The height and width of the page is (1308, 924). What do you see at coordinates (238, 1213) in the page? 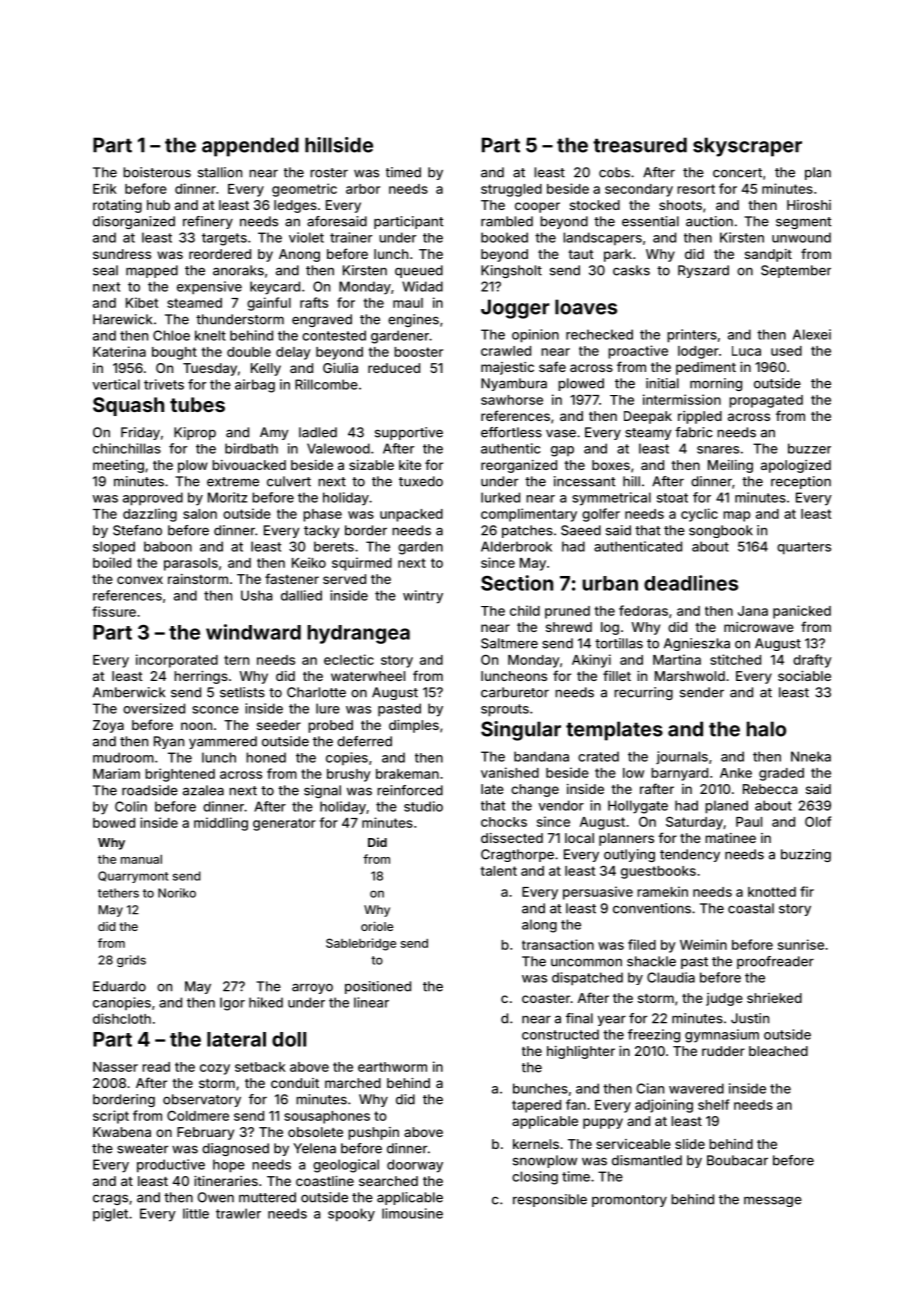
I see `trawler` at bounding box center [238, 1213].
